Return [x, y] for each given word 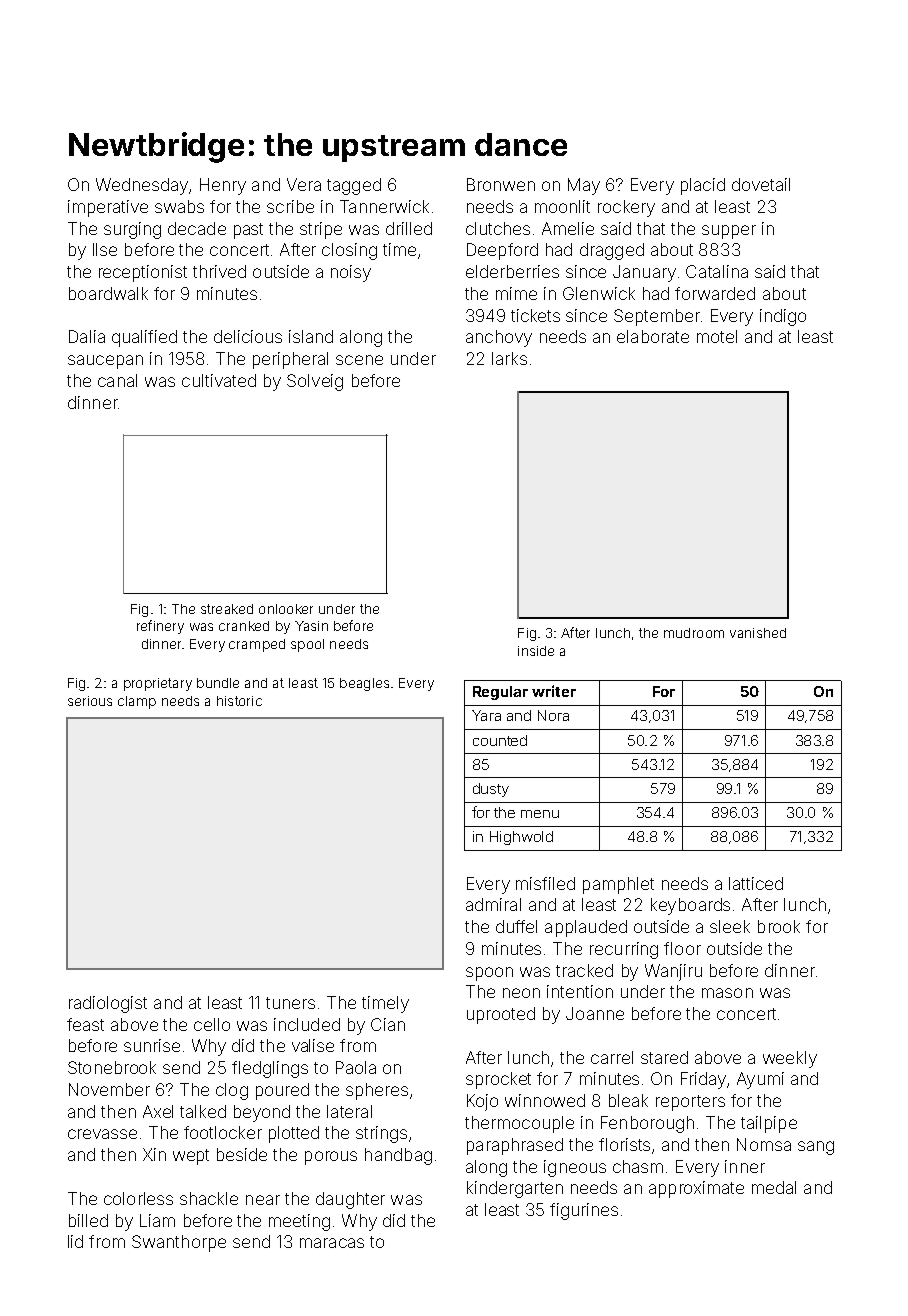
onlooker [286, 609]
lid [75, 1241]
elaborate [653, 336]
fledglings [270, 1069]
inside [536, 651]
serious [90, 701]
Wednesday [142, 186]
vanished [758, 633]
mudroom [694, 633]
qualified [144, 338]
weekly [790, 1059]
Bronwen [501, 184]
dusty [491, 790]
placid [703, 186]
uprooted [501, 1015]
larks [509, 358]
